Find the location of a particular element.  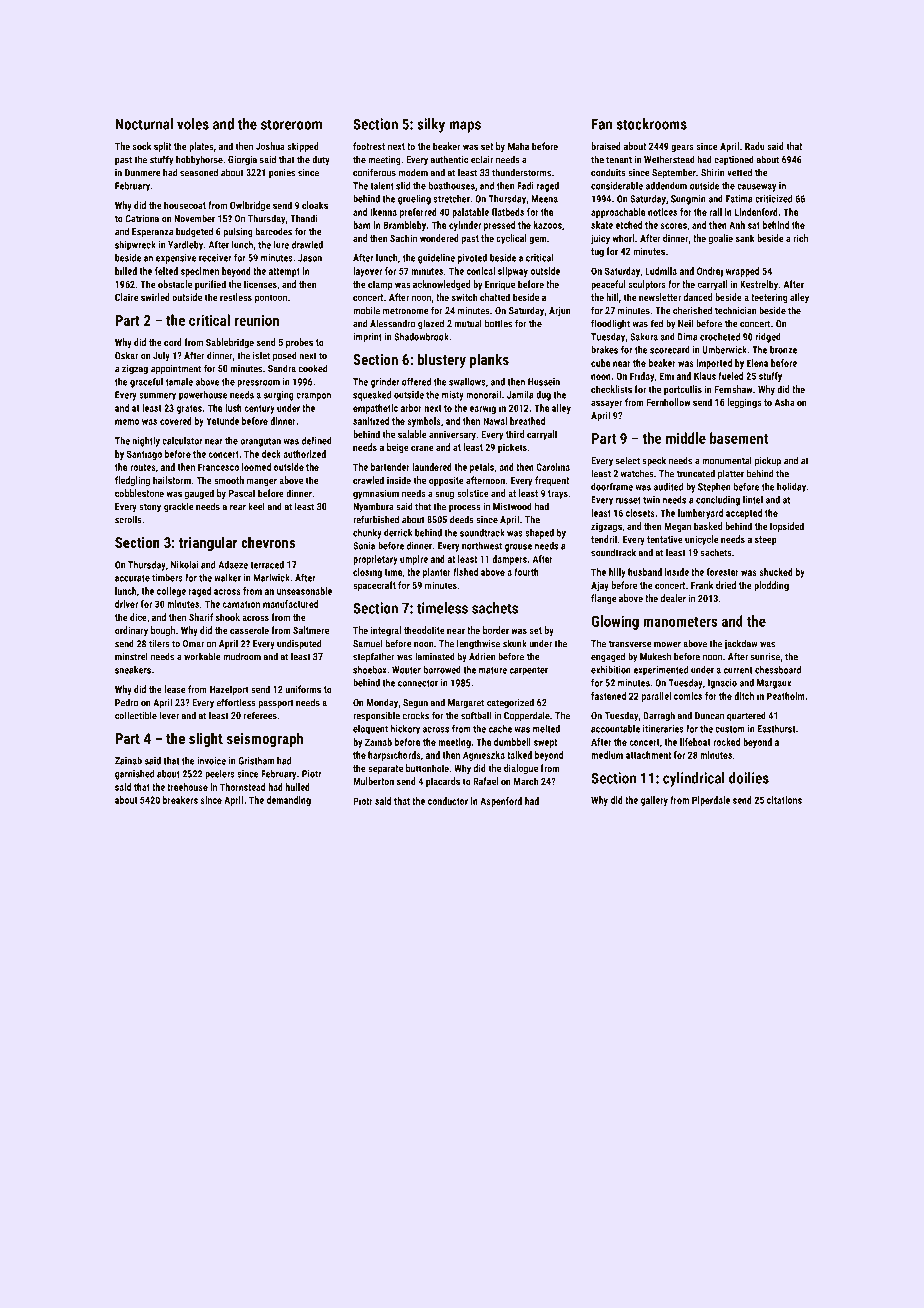

conductor is located at coordinates (448, 801).
